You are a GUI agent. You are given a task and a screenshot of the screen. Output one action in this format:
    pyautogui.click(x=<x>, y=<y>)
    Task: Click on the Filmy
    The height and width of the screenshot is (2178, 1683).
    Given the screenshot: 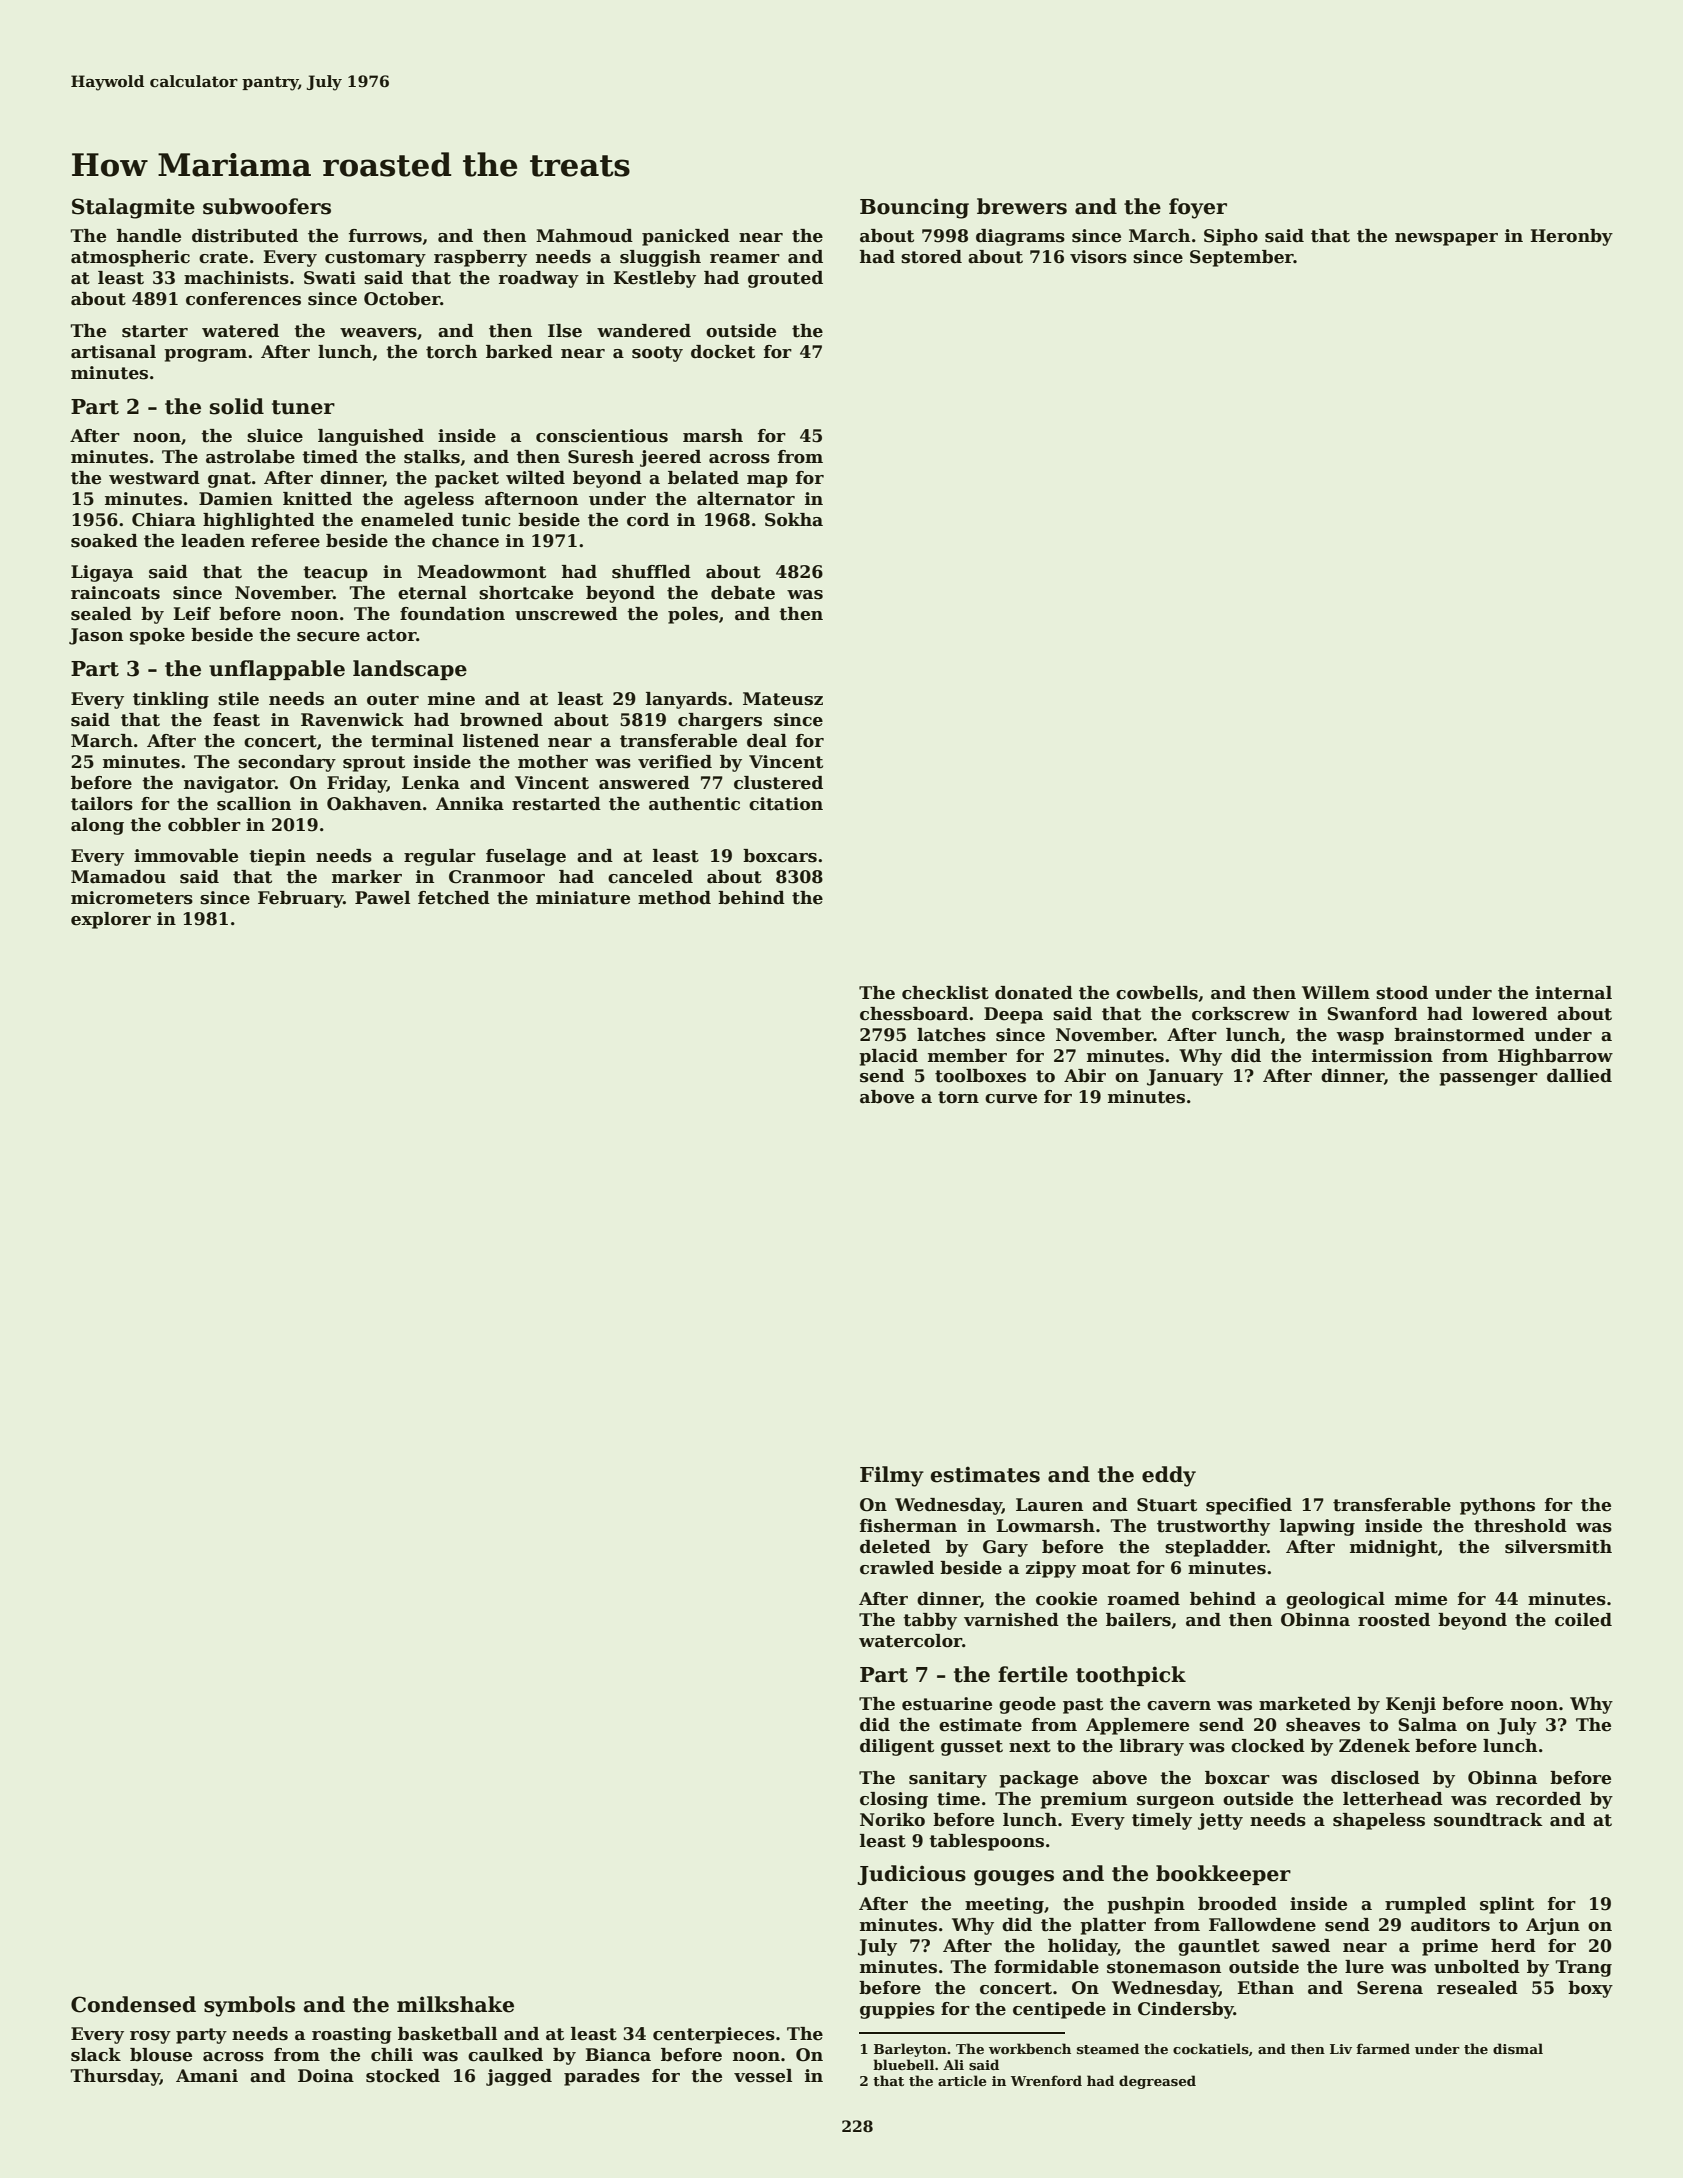 What is the action you would take?
    pyautogui.click(x=892, y=1476)
